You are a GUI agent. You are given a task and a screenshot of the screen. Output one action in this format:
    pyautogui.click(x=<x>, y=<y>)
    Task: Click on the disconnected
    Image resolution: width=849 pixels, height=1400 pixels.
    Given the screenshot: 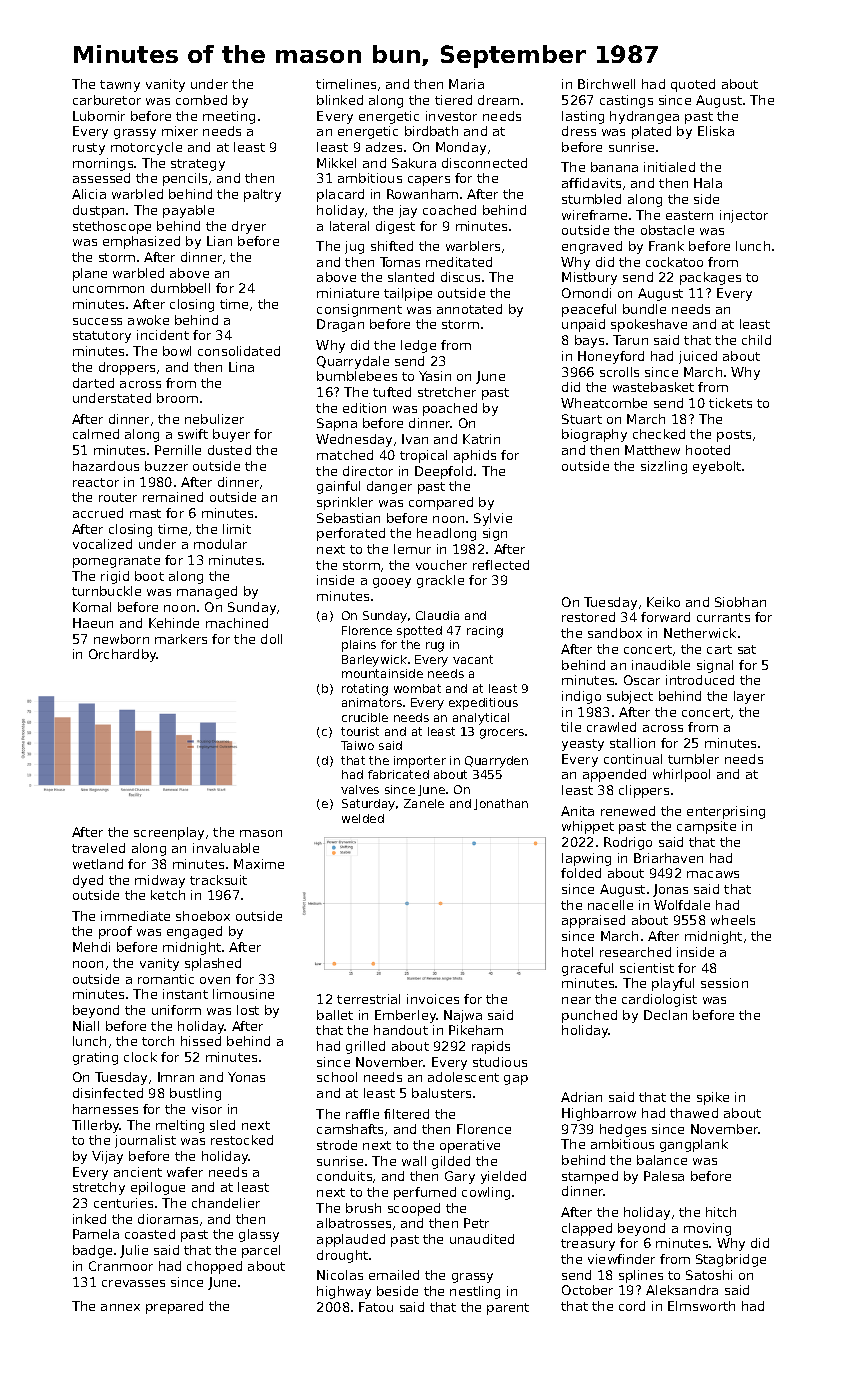 What is the action you would take?
    pyautogui.click(x=484, y=163)
